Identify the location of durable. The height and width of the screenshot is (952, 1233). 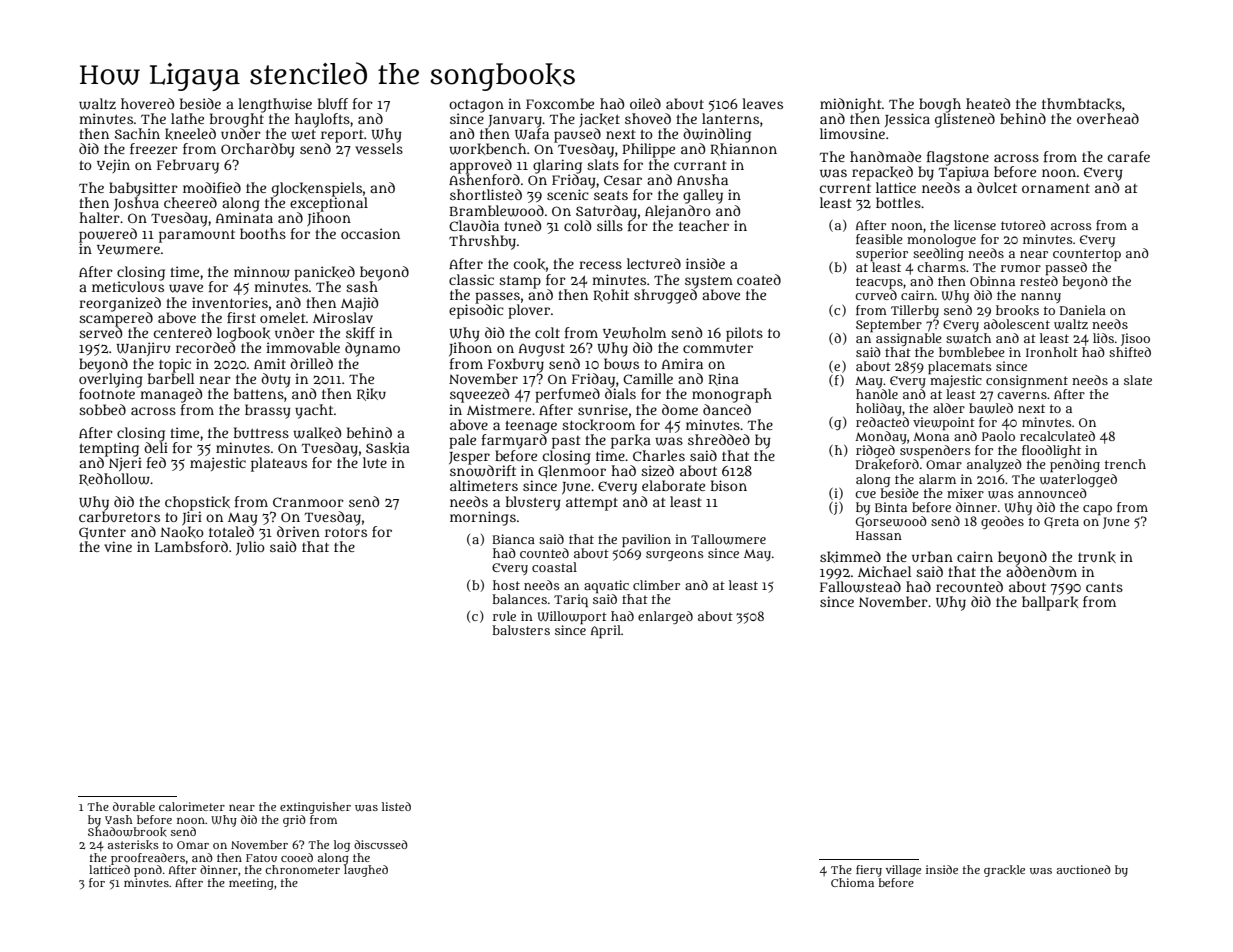
(134, 806).
